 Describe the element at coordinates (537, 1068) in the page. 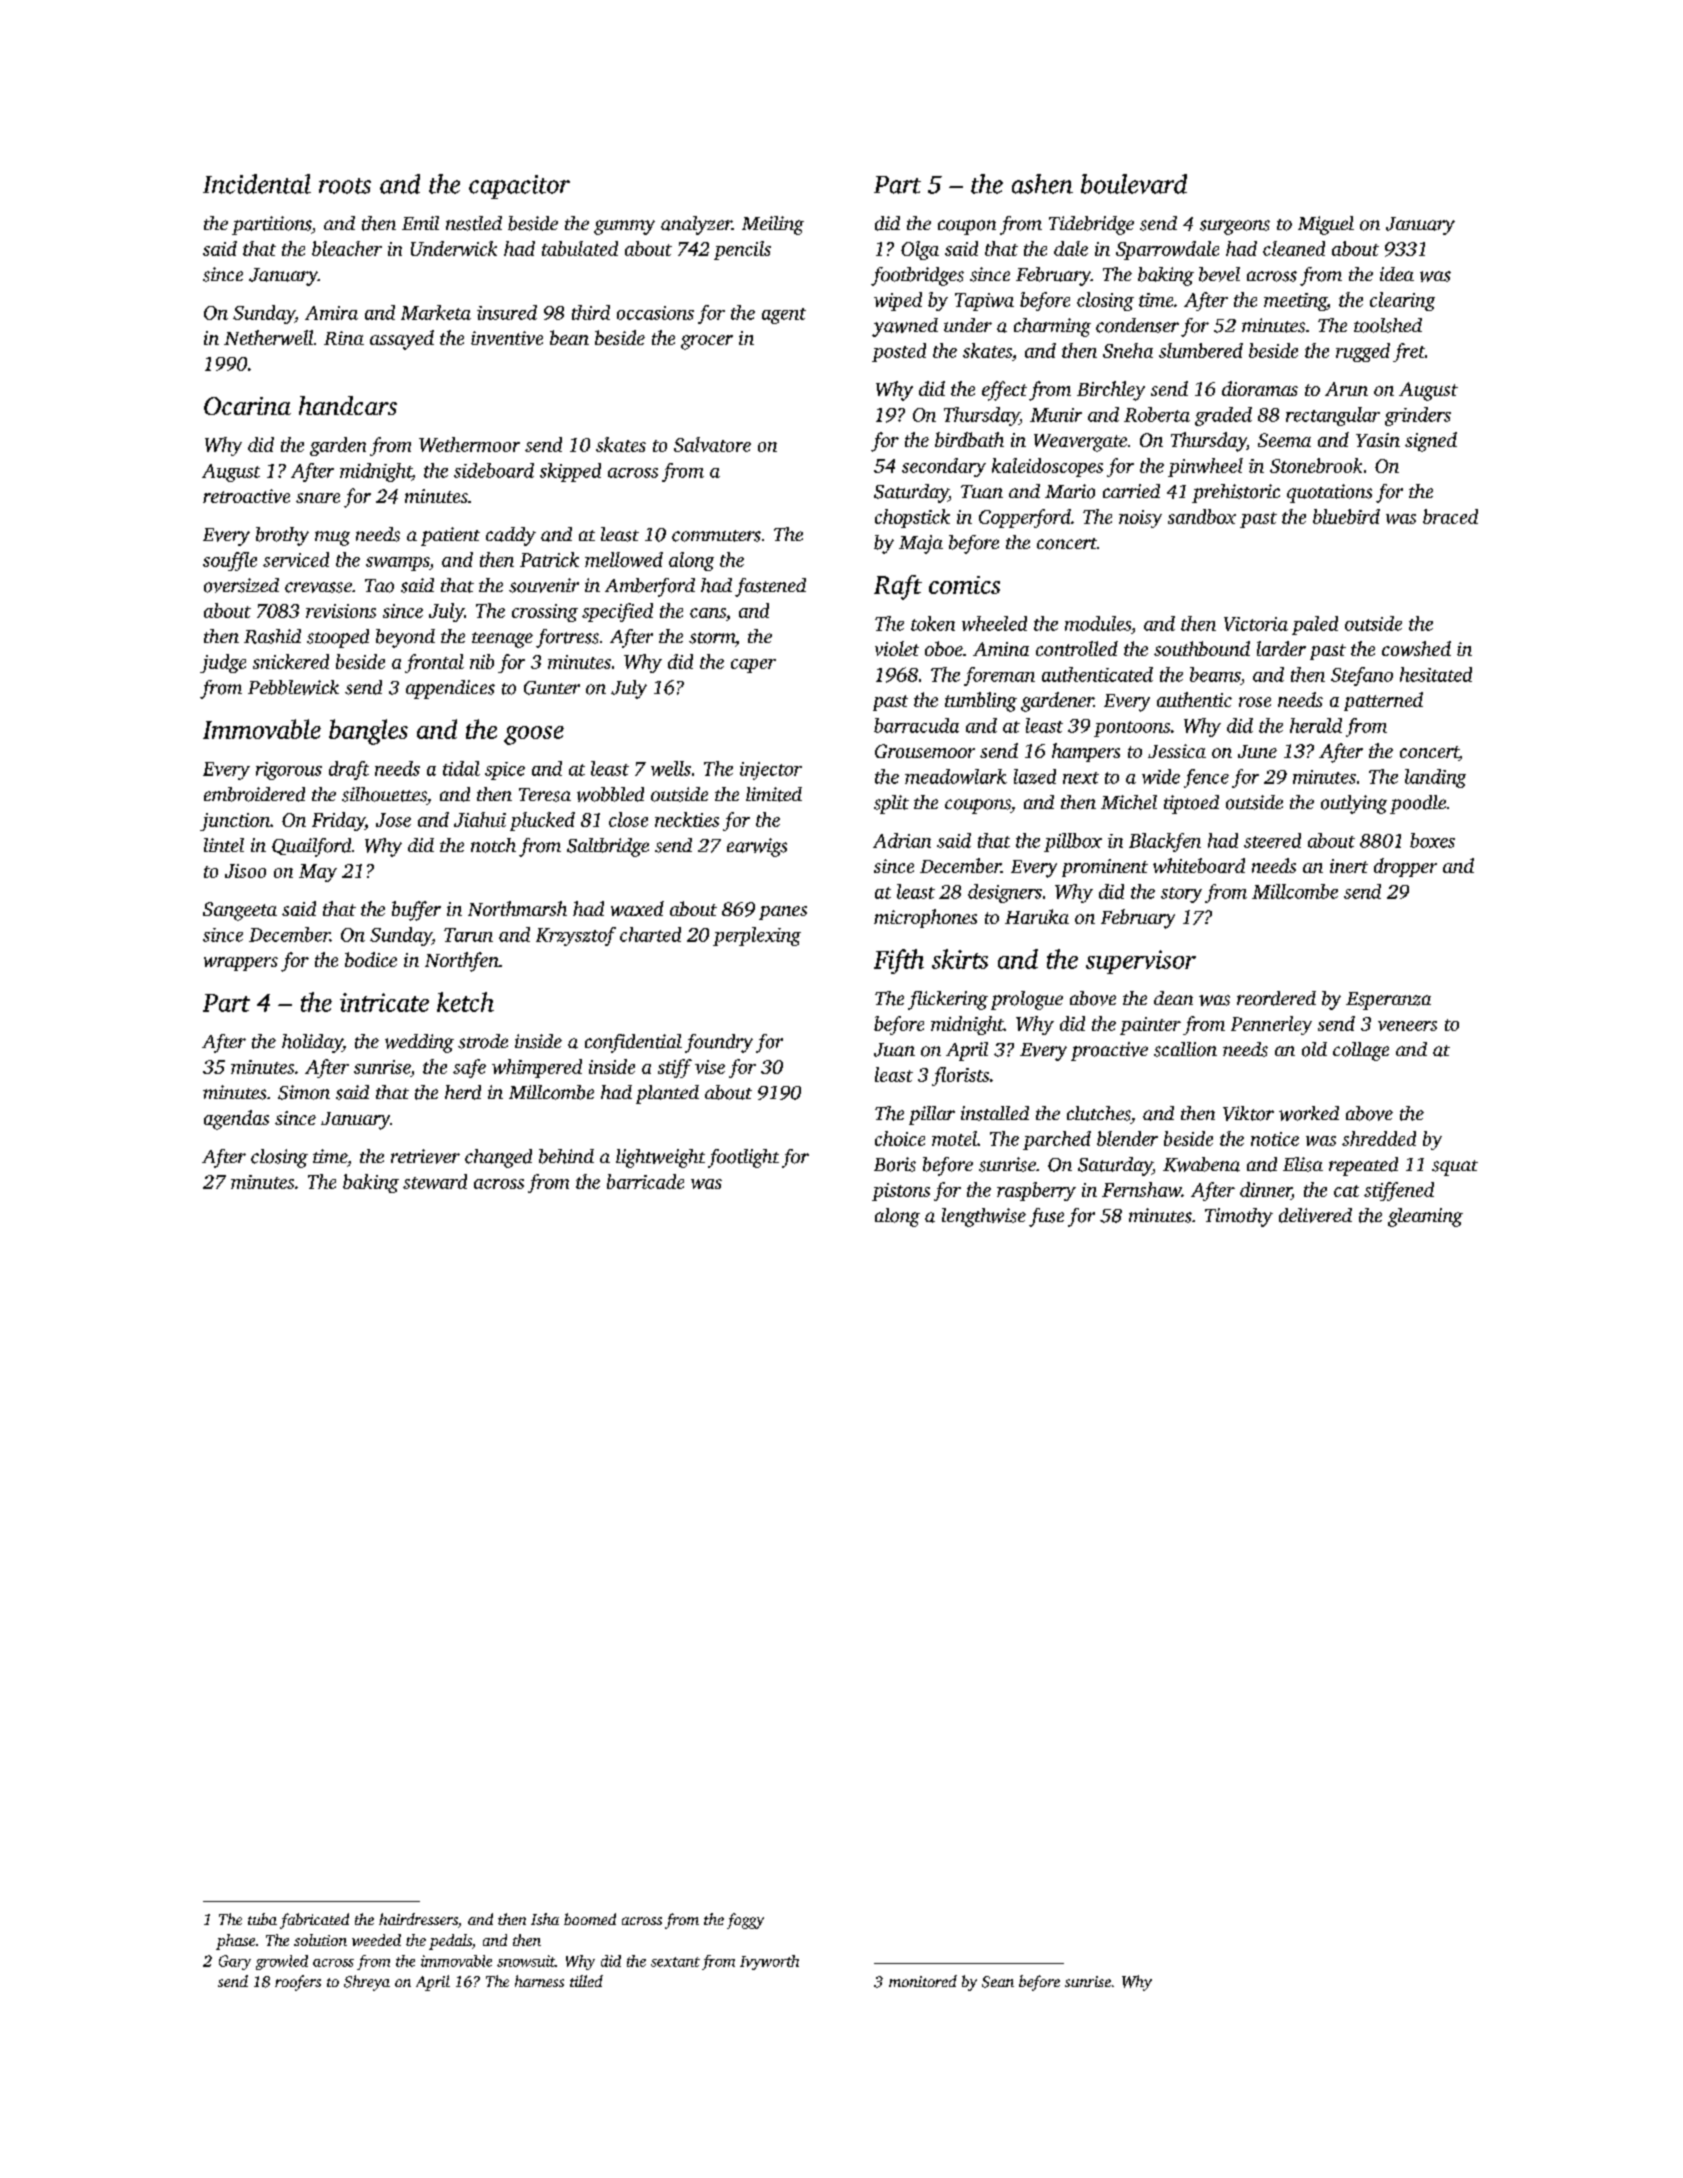

I see `whimpered` at that location.
